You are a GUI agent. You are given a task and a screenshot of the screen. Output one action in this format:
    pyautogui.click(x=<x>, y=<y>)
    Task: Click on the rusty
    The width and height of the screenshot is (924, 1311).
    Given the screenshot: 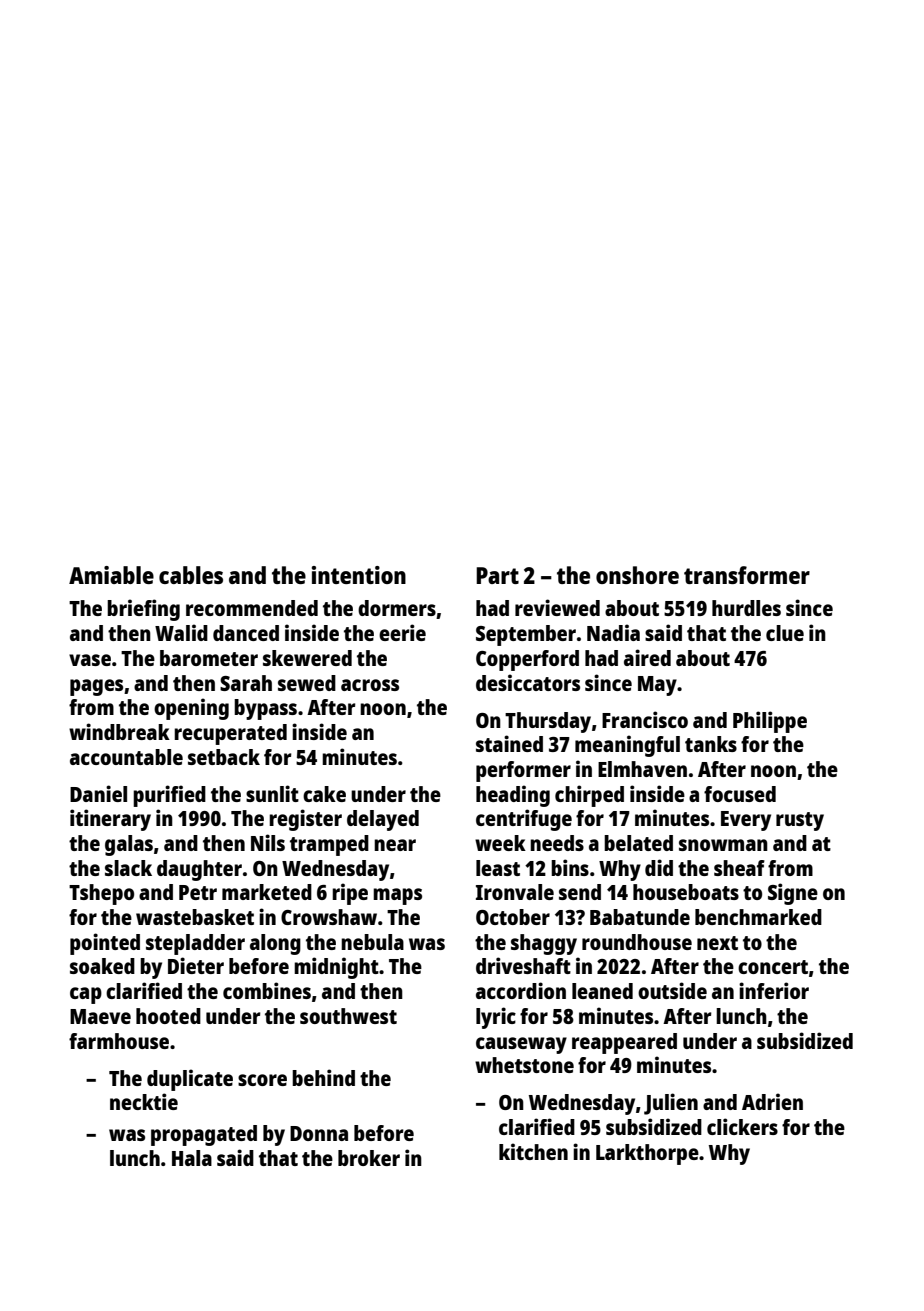 What is the action you would take?
    pyautogui.click(x=800, y=821)
